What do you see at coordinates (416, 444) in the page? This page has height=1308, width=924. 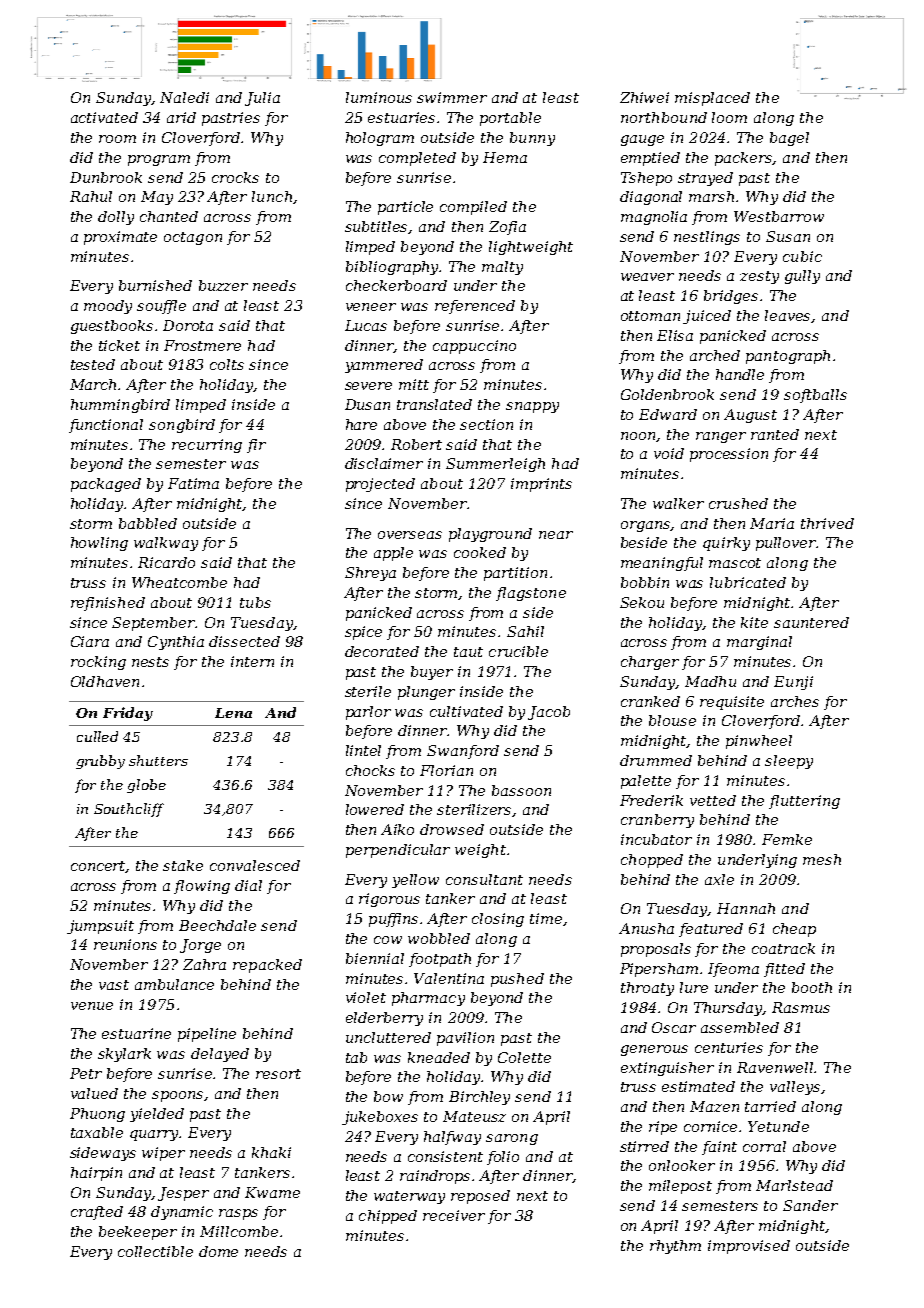 I see `Robert` at bounding box center [416, 444].
